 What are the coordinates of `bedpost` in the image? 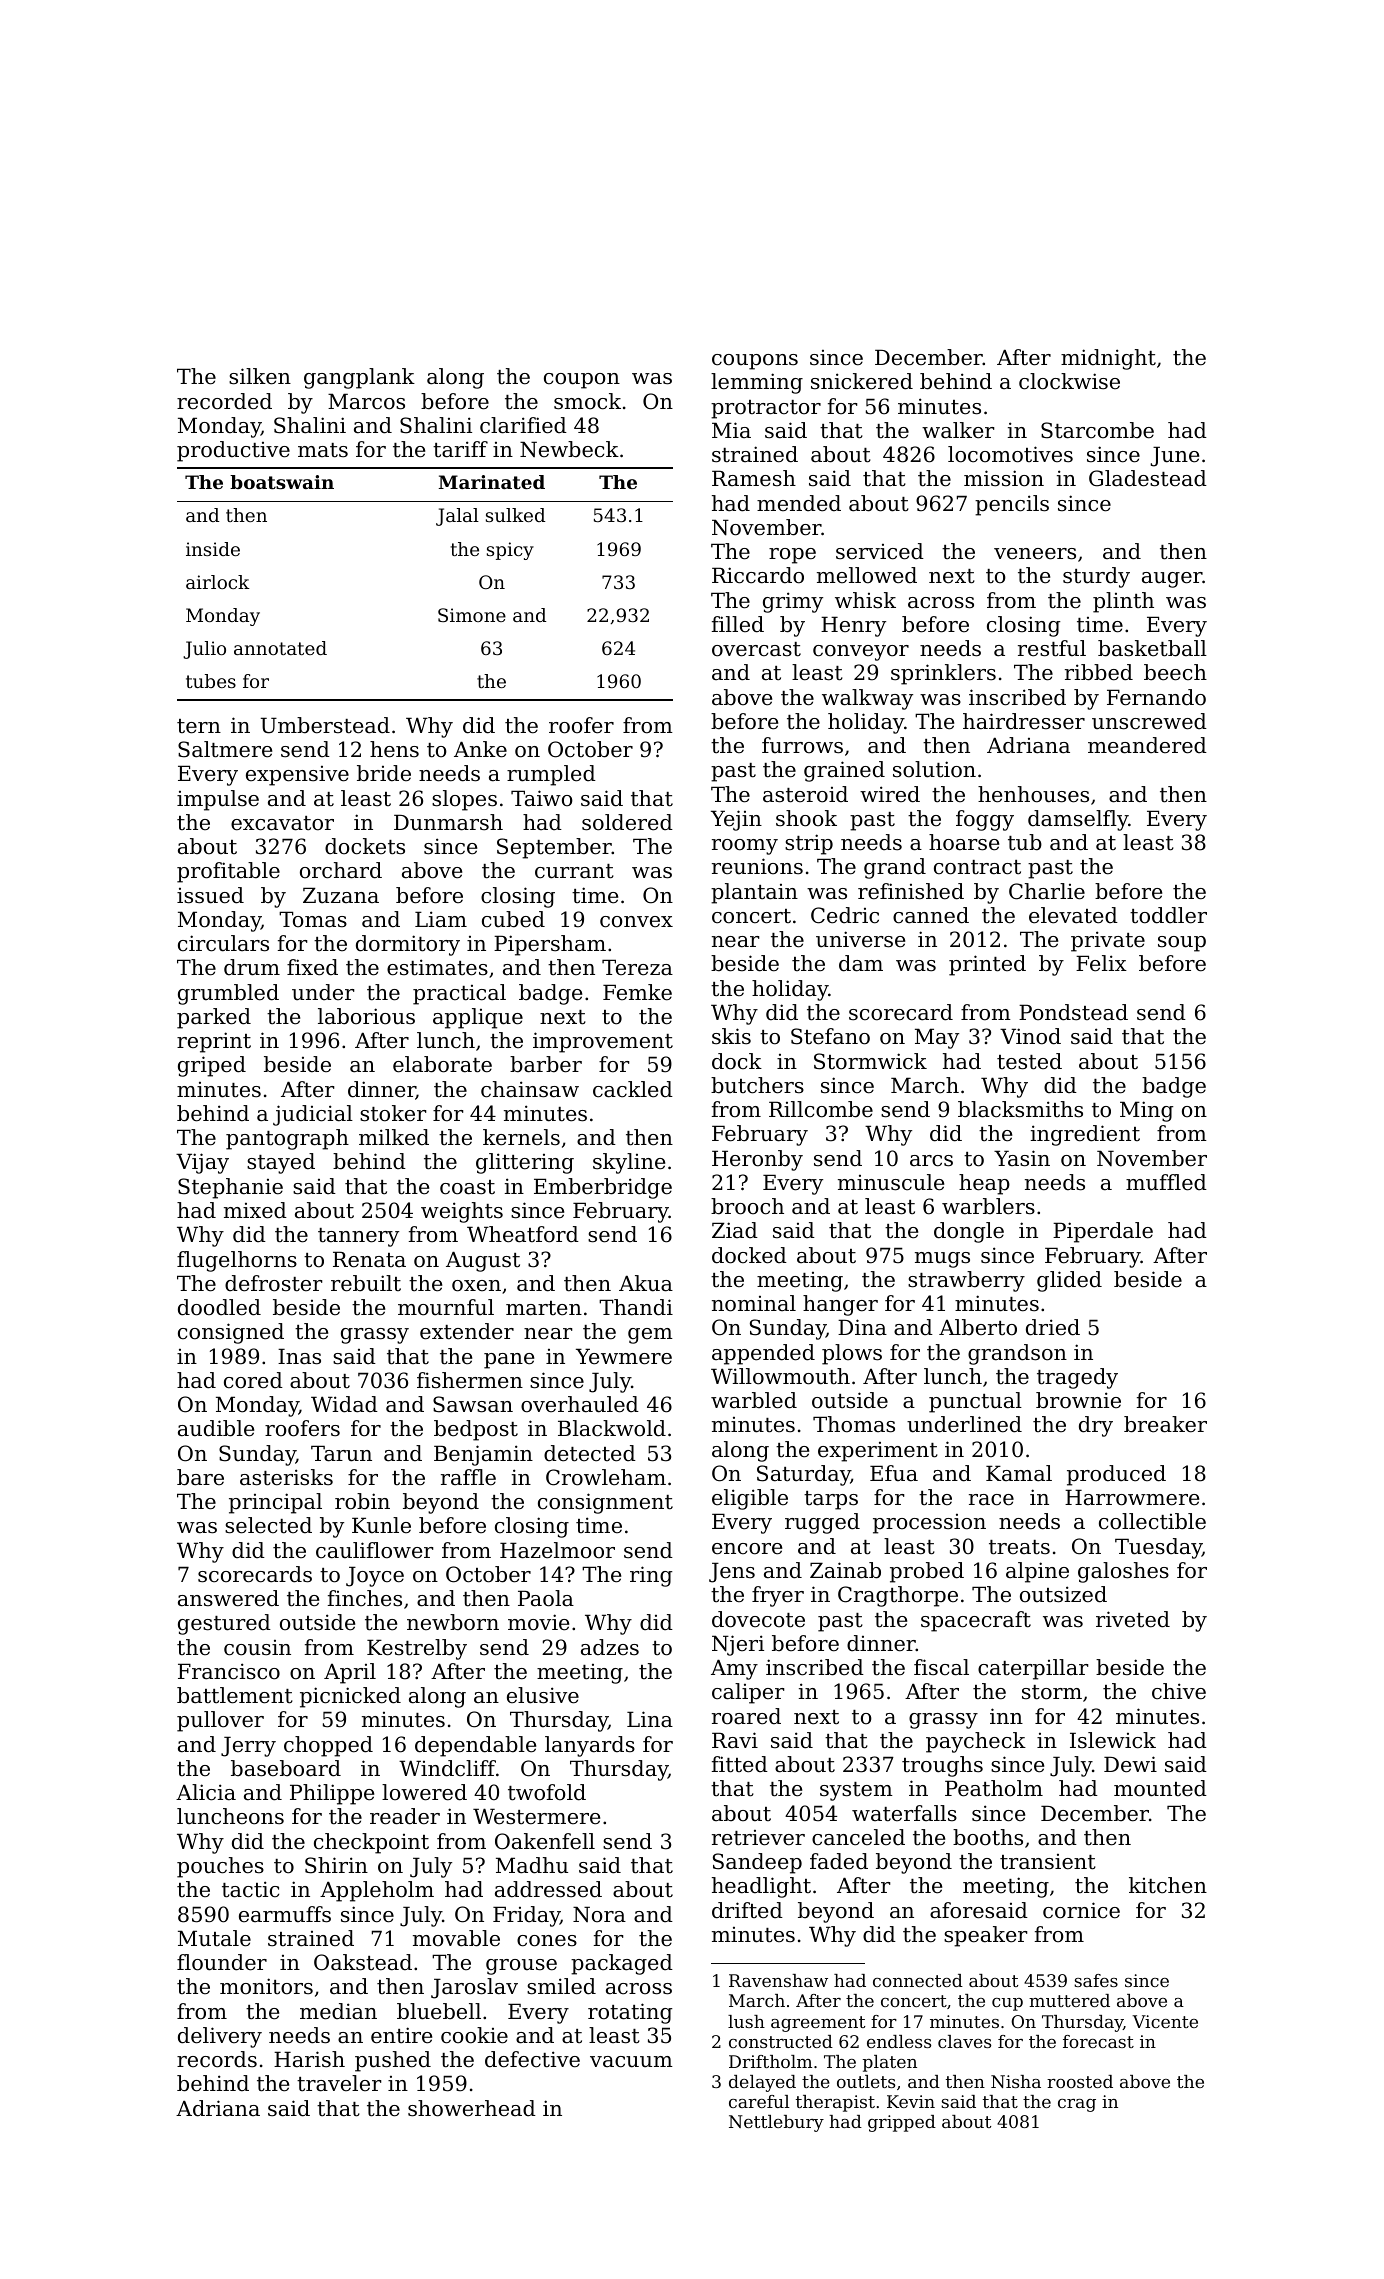 It's located at (476, 1430).
